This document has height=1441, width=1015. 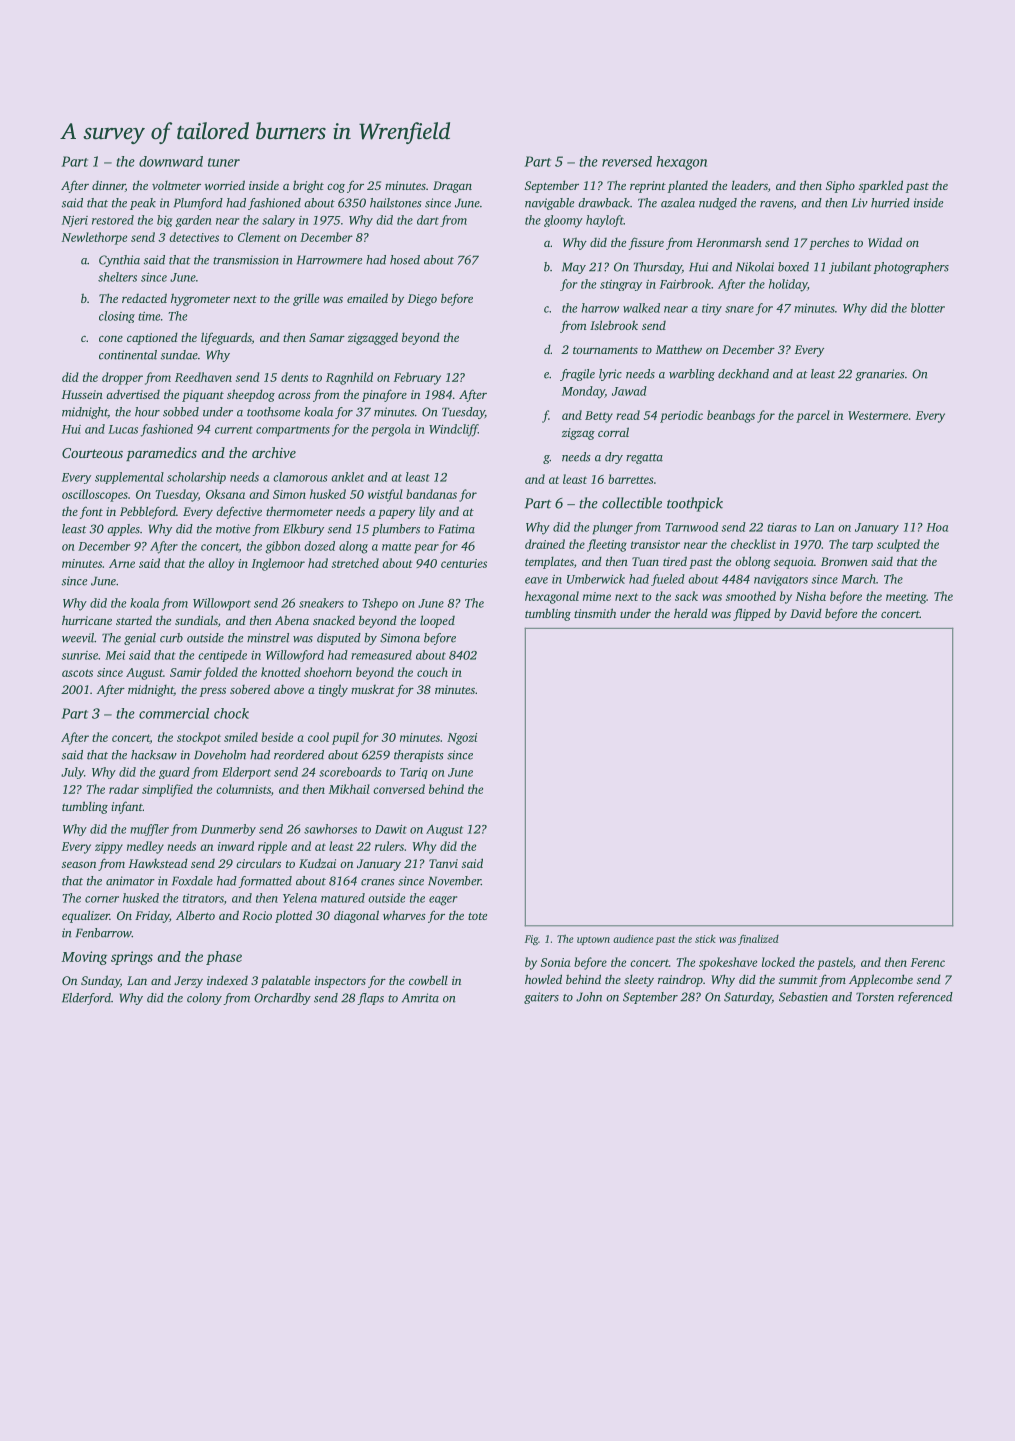 What do you see at coordinates (123, 429) in the document?
I see `Lucas` at bounding box center [123, 429].
